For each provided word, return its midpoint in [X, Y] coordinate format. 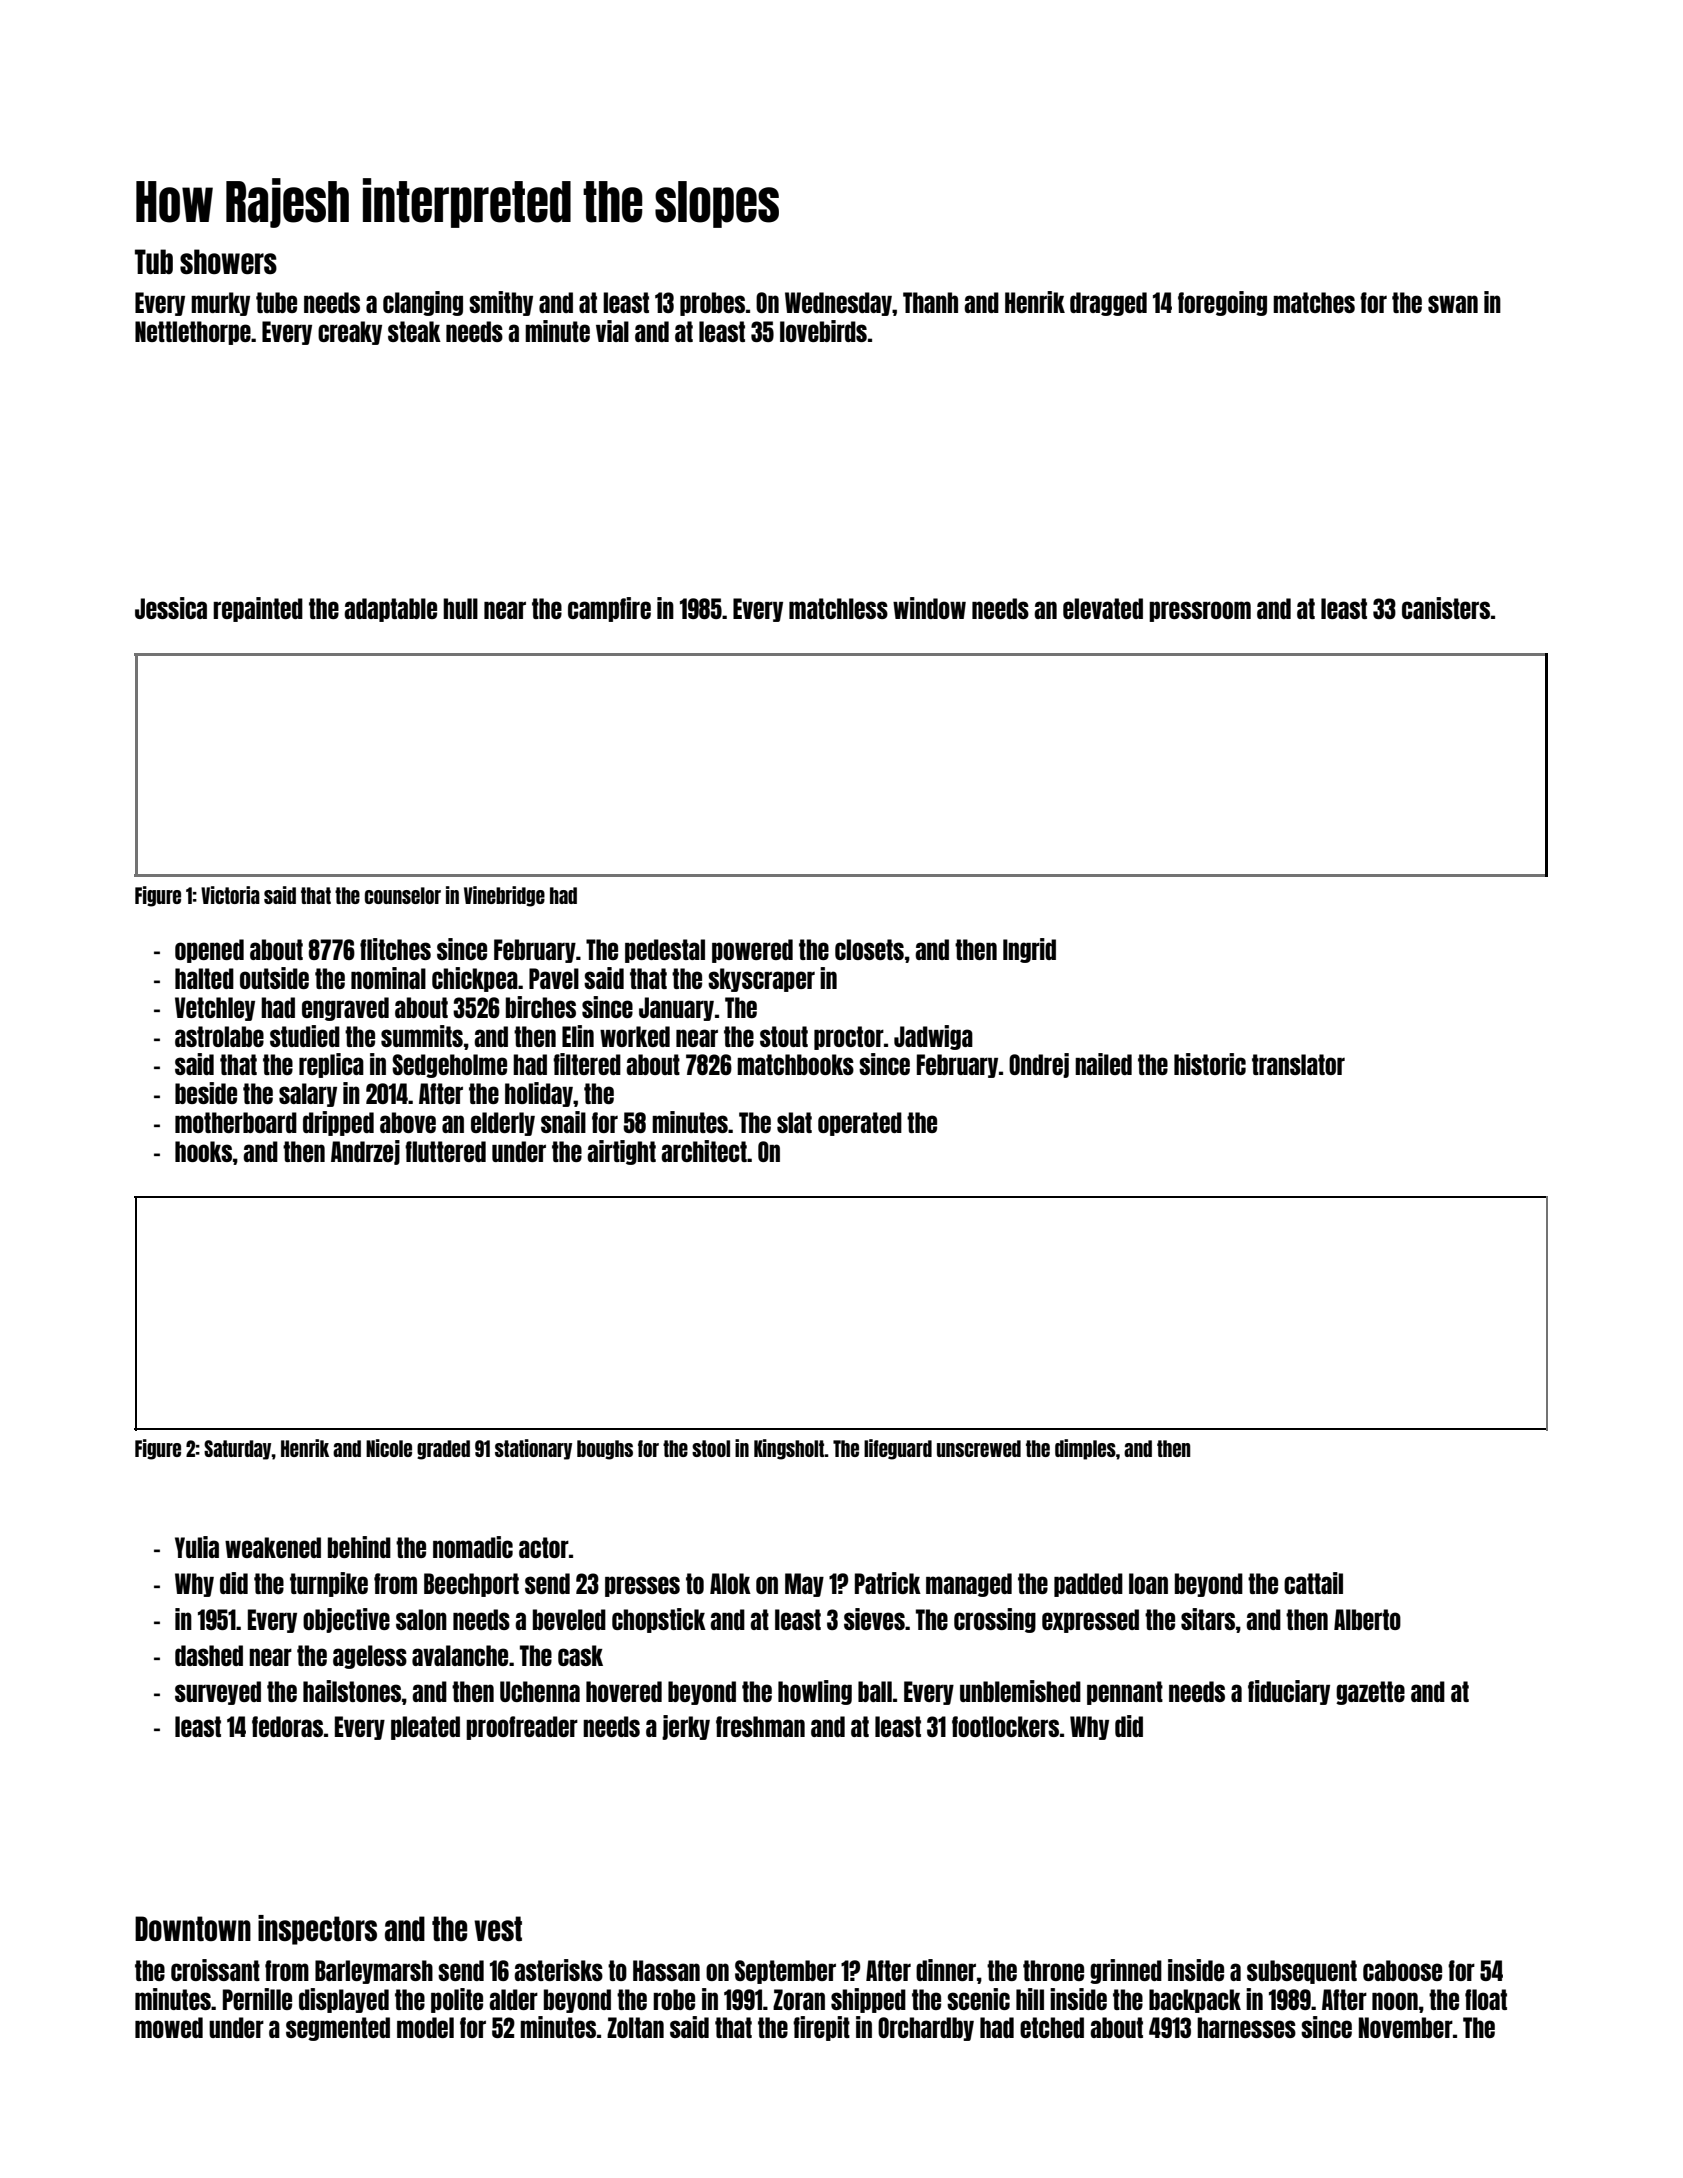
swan [1453, 304]
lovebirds [823, 331]
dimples [1085, 1449]
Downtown [193, 1928]
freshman [760, 1726]
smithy [501, 303]
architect [704, 1151]
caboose [1402, 1970]
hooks [203, 1151]
